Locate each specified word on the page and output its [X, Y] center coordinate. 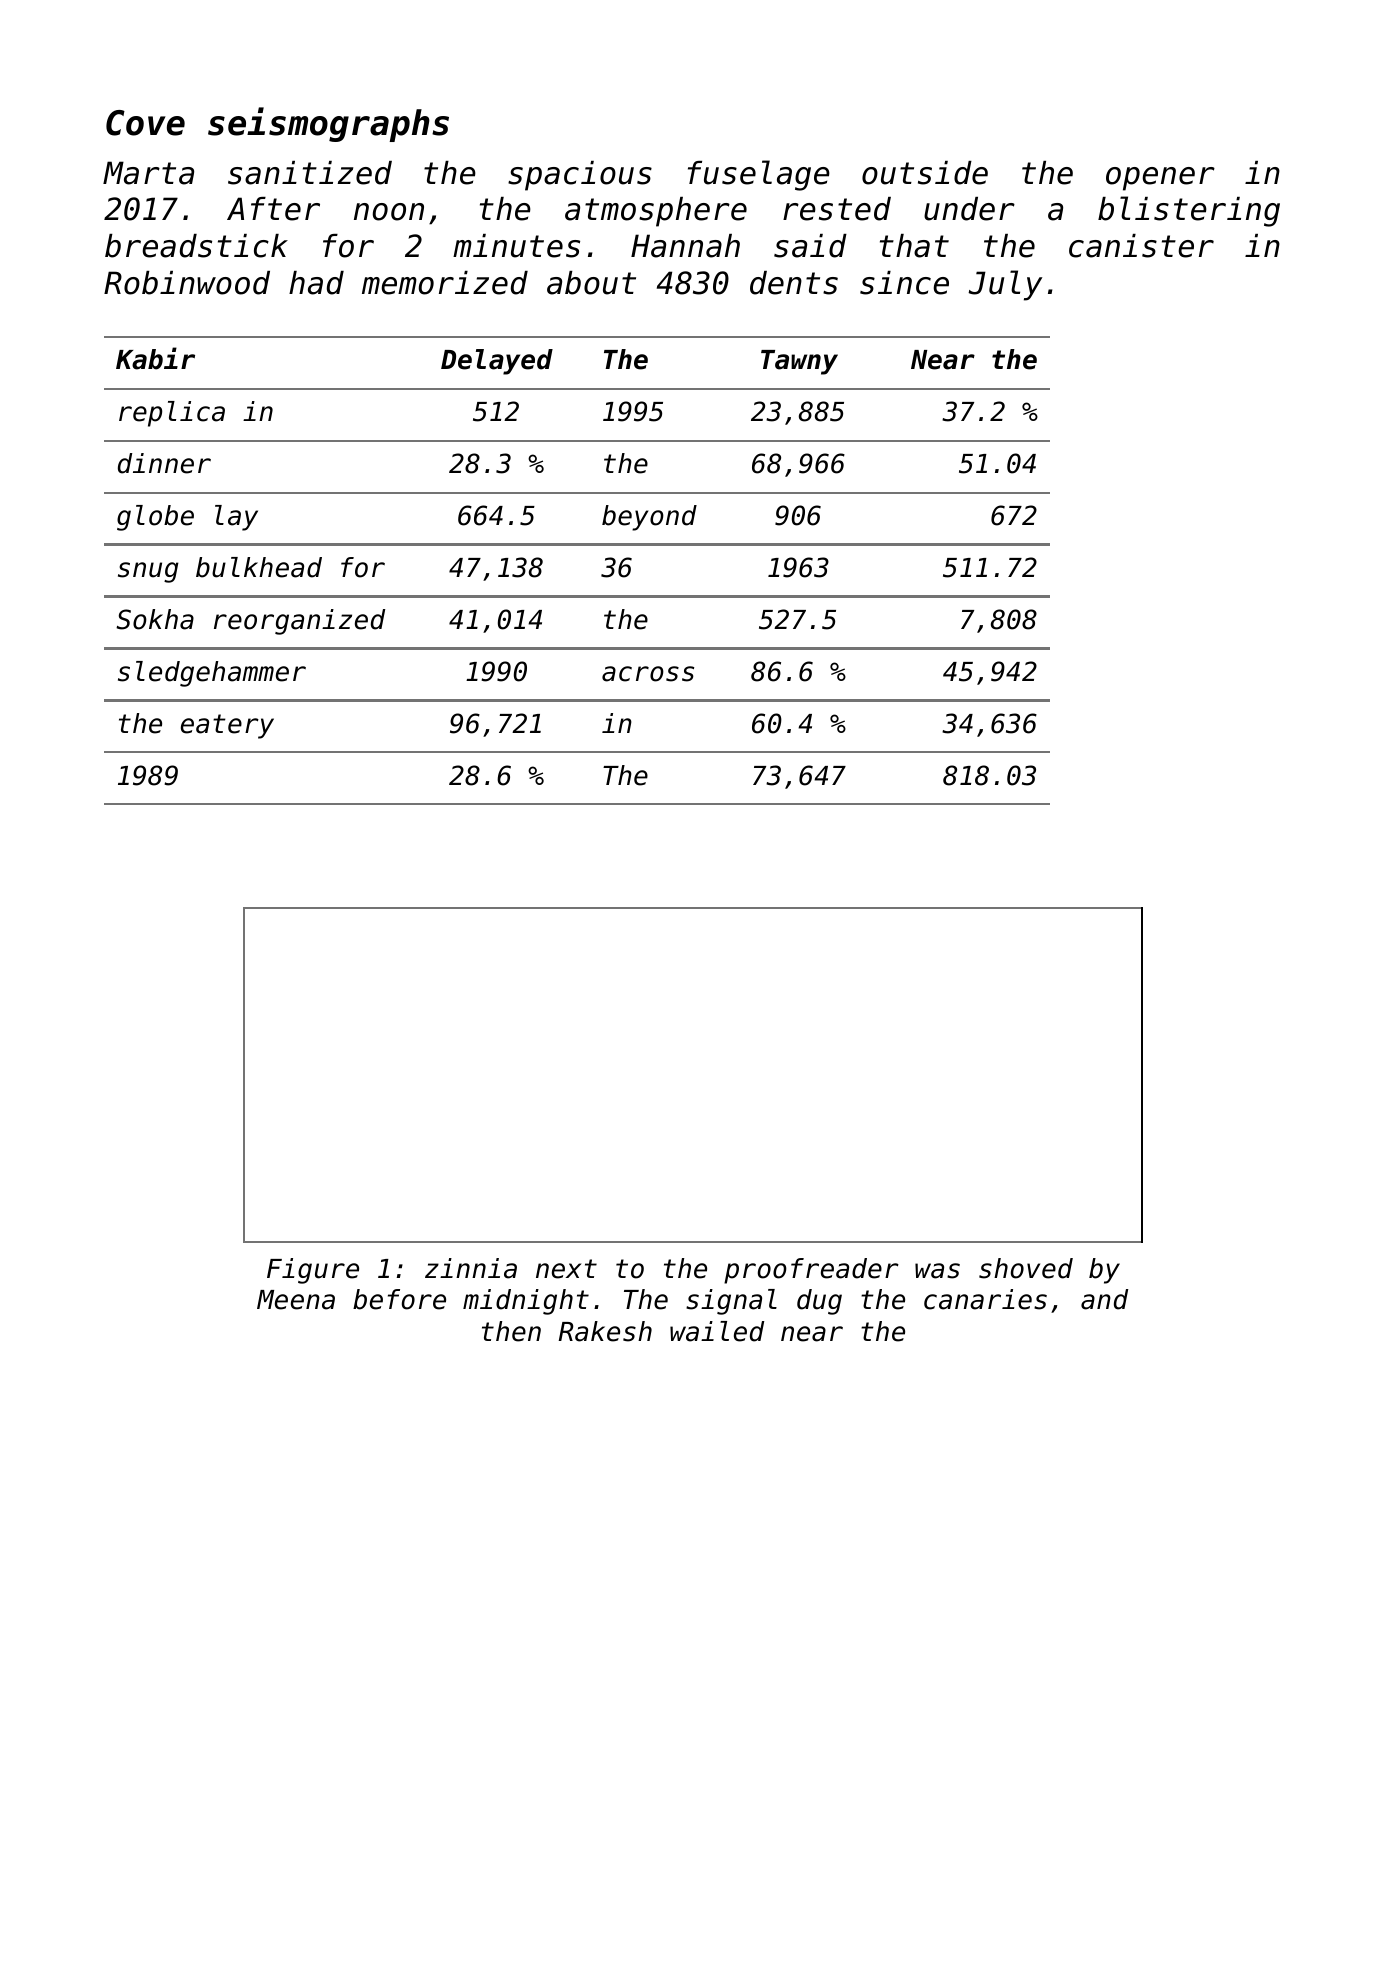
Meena [296, 1300]
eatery [227, 726]
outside [925, 173]
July [1005, 285]
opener [1160, 179]
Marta [148, 173]
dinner [164, 463]
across [648, 674]
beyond [649, 518]
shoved [1026, 1268]
